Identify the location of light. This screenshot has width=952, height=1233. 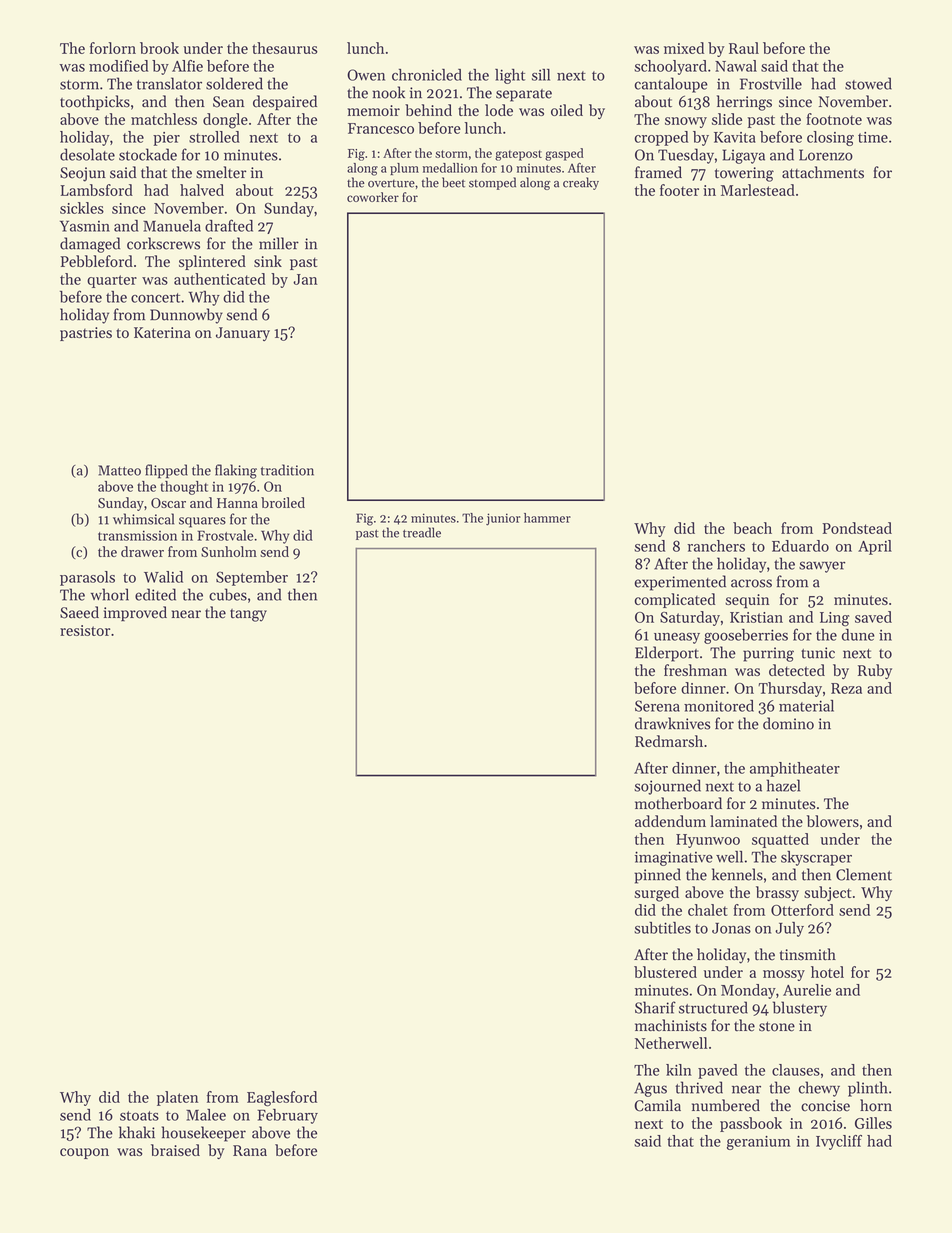
(510, 76).
